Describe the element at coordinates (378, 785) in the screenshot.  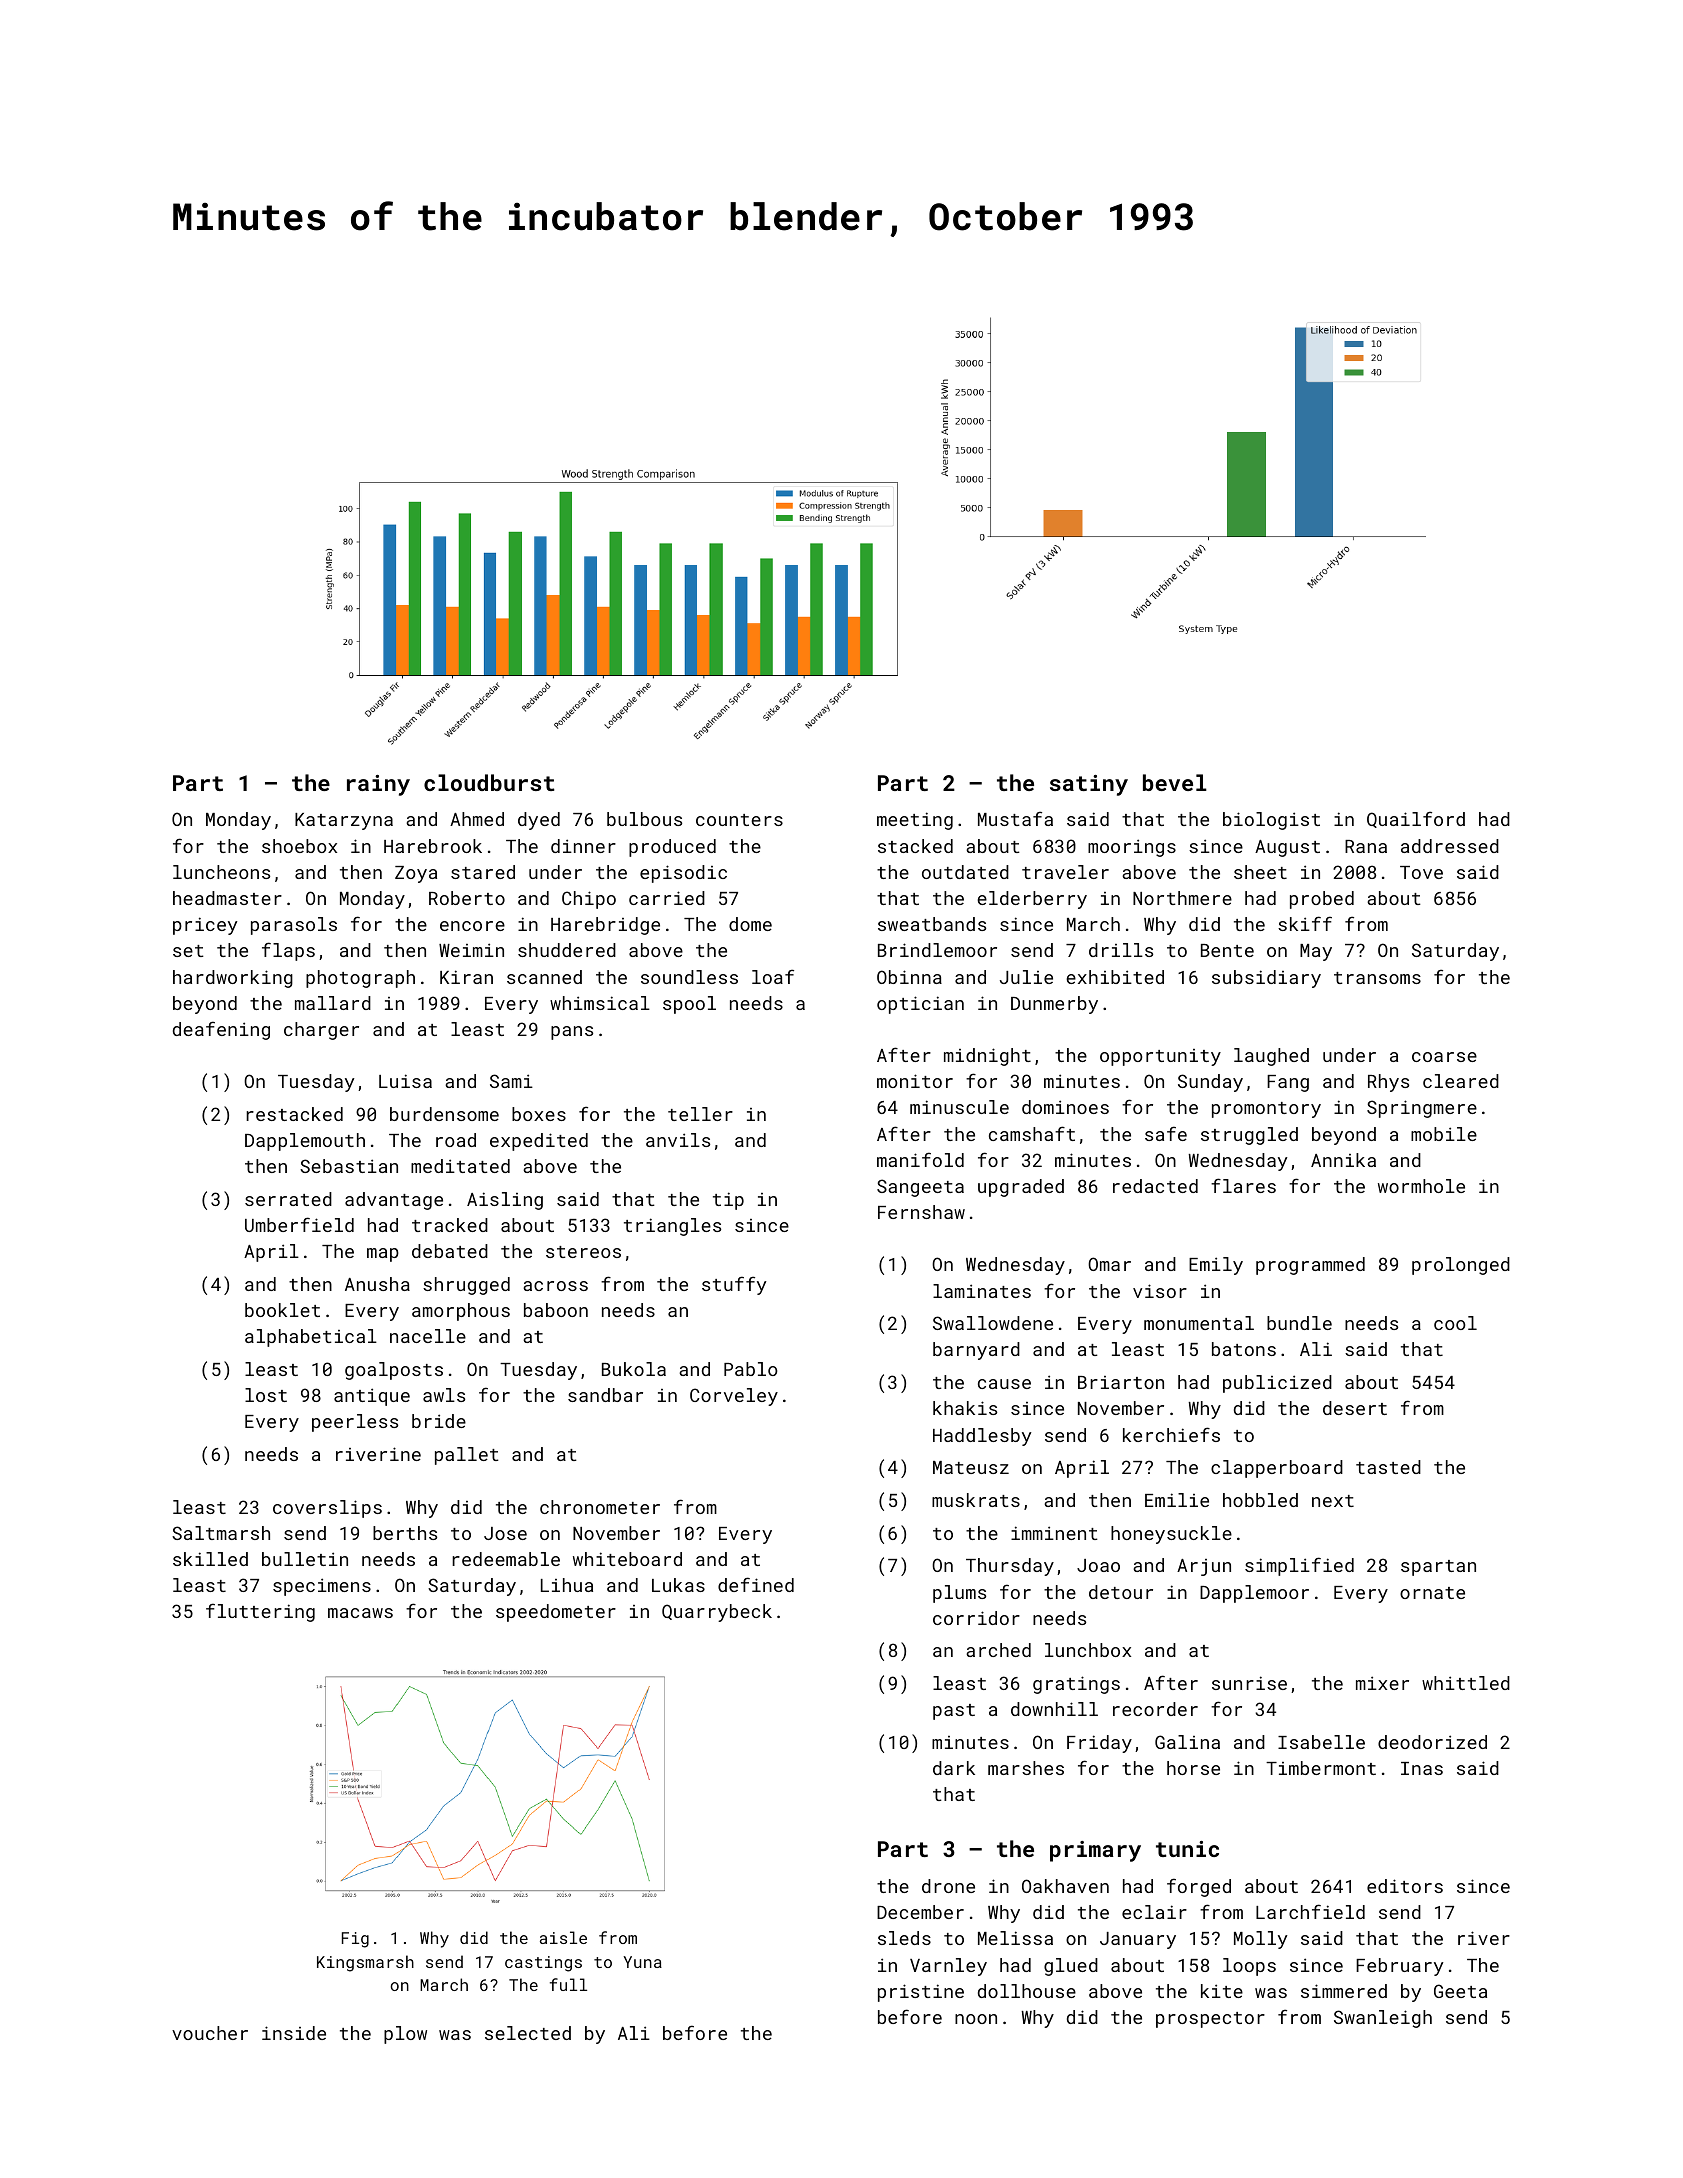
I see `rainy` at that location.
